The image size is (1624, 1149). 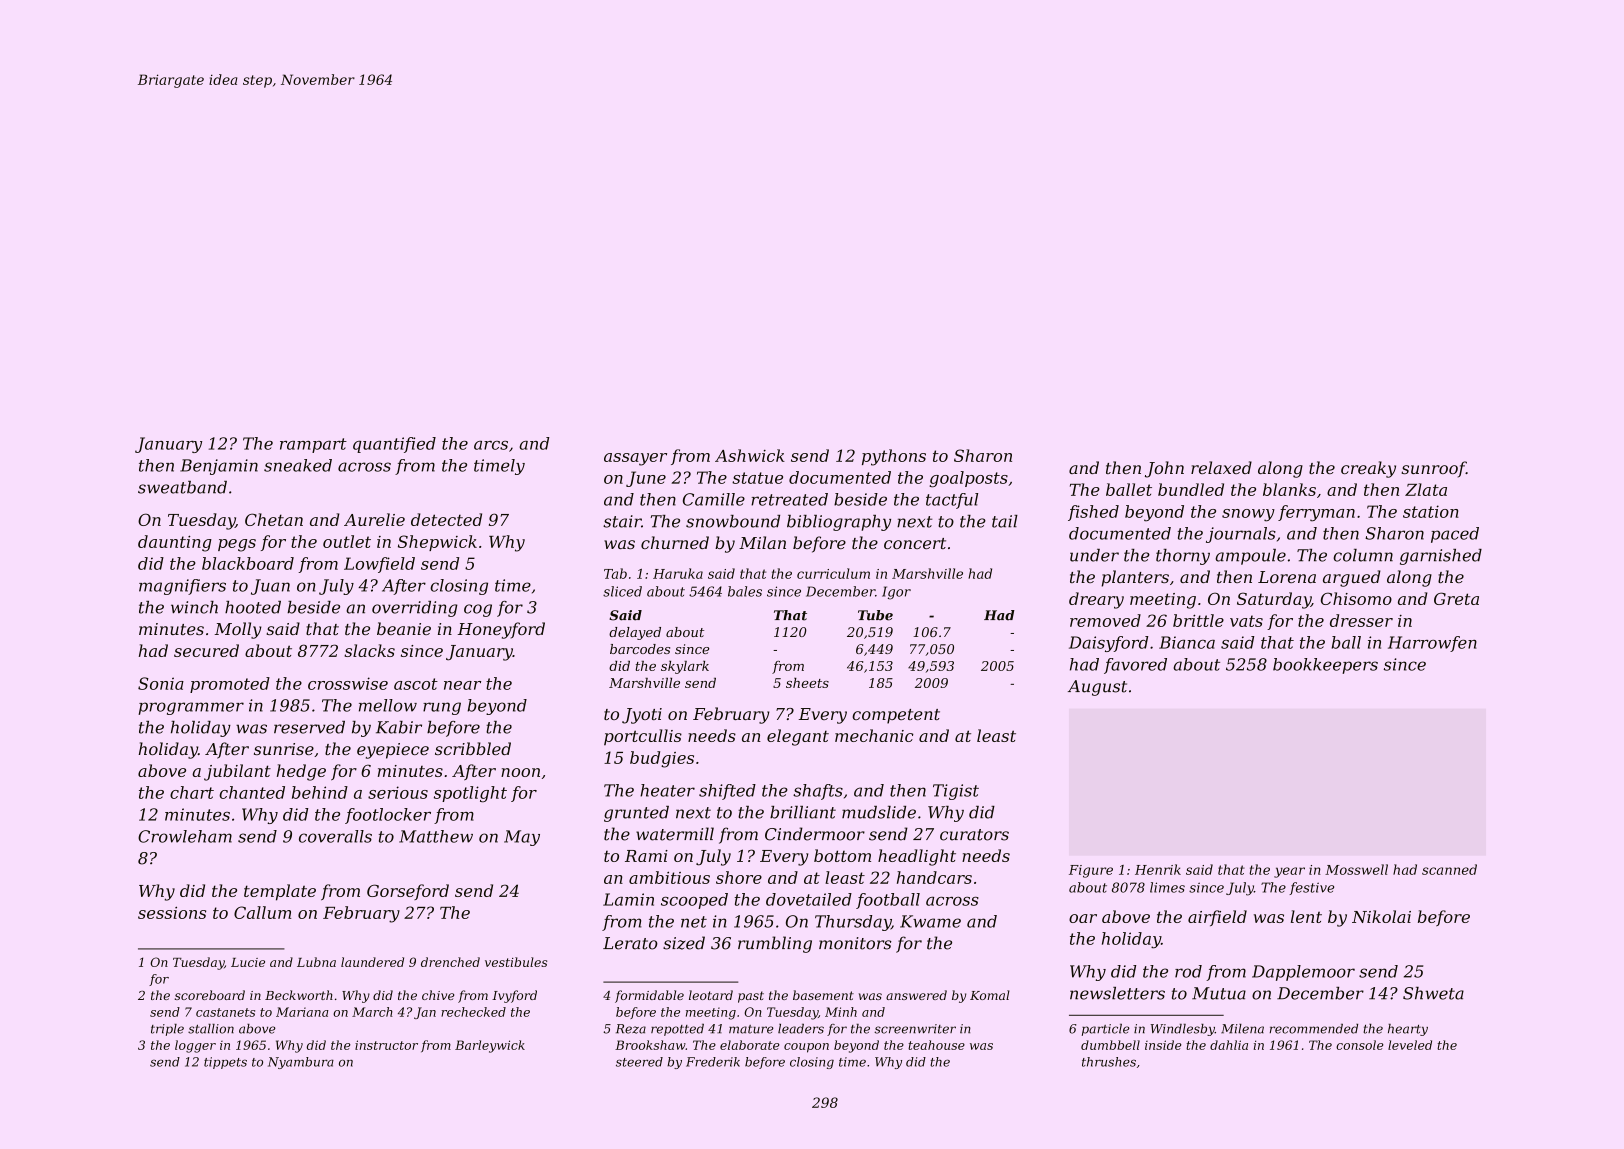 I want to click on arcs, so click(x=491, y=445).
